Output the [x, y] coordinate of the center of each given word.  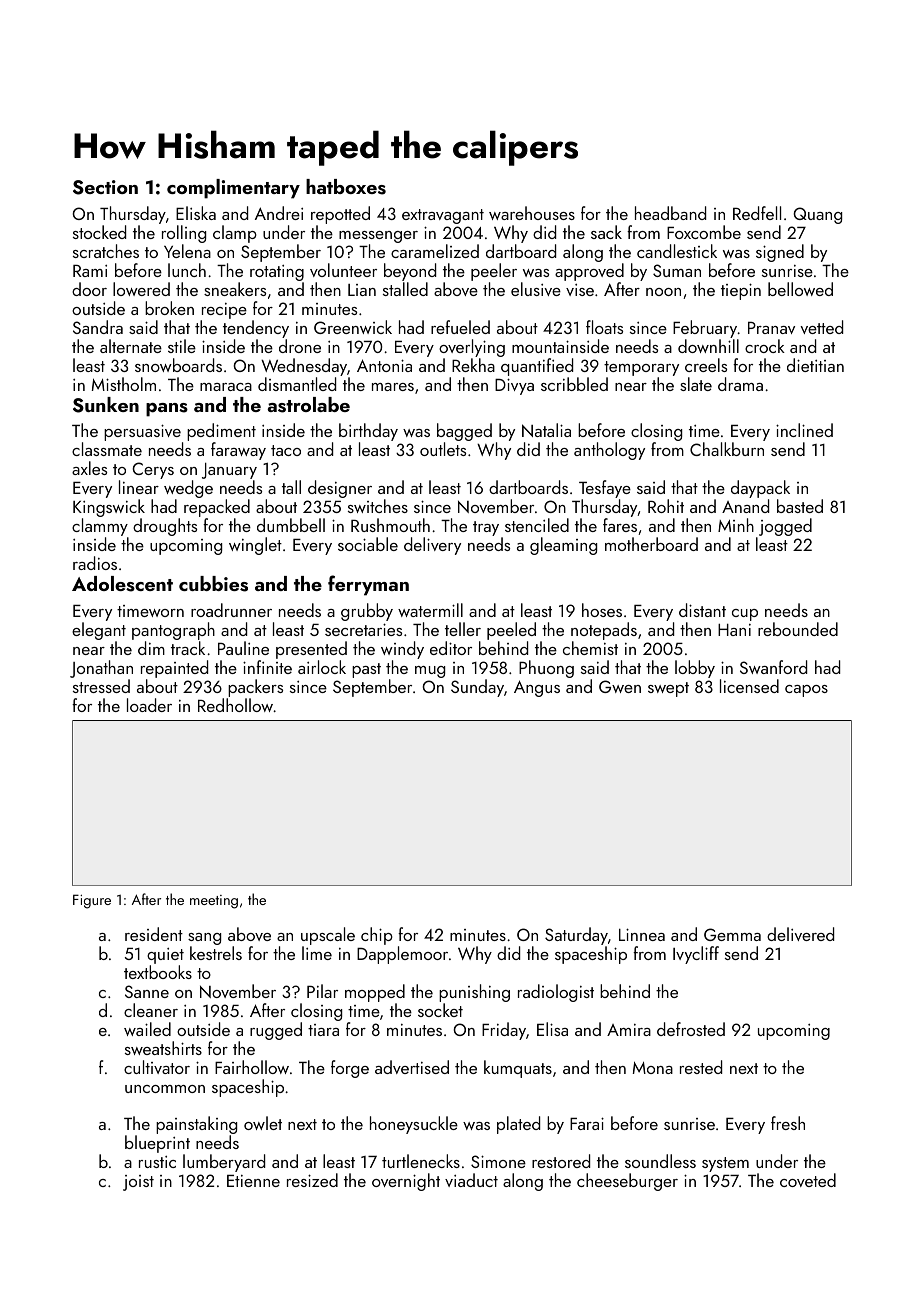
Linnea [642, 934]
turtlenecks [421, 1161]
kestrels [216, 953]
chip [377, 936]
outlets [443, 449]
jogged [784, 528]
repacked [217, 508]
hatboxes [346, 187]
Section [105, 187]
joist [138, 1183]
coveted [808, 1180]
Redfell [757, 213]
